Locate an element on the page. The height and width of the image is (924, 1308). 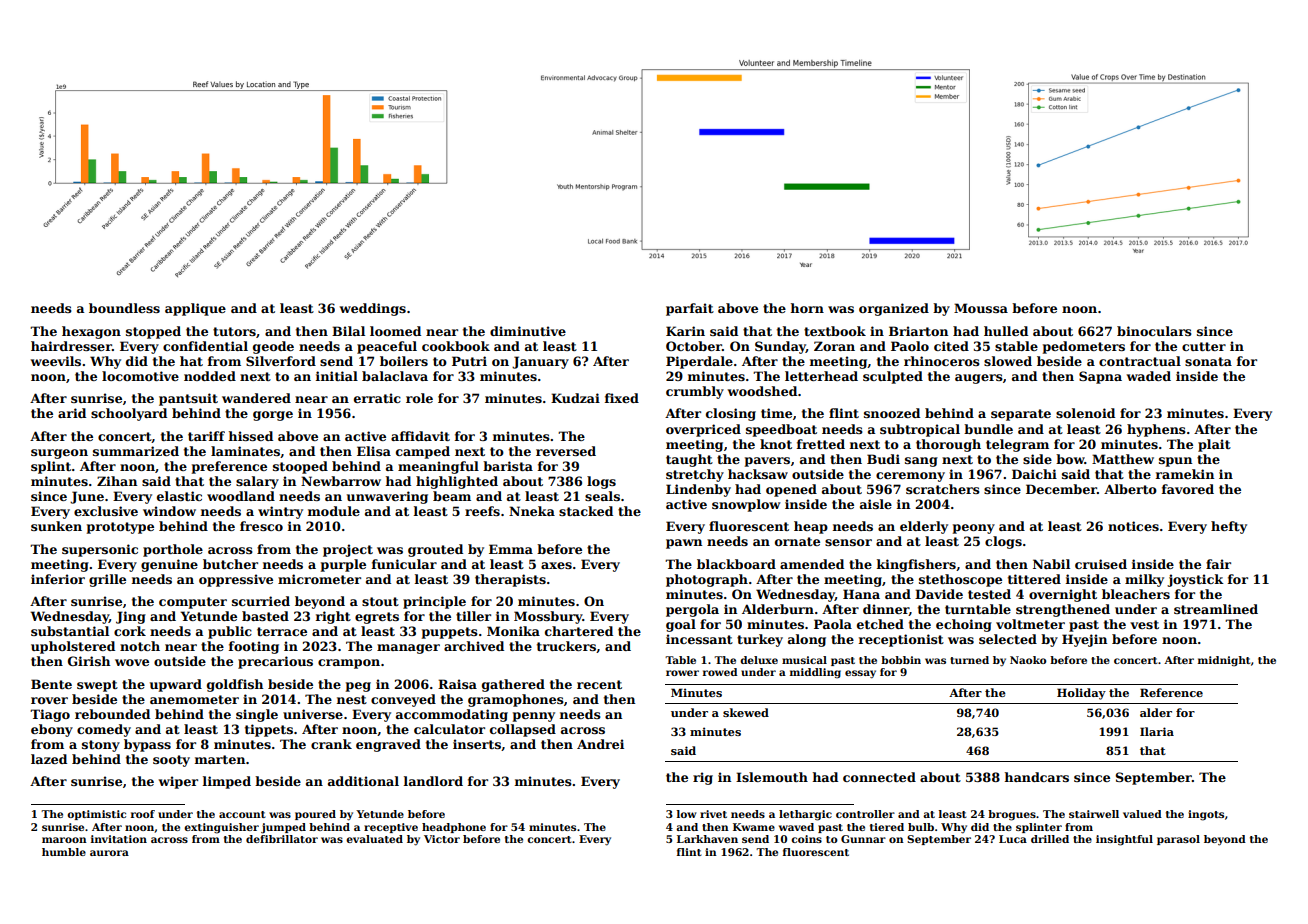
hefty is located at coordinates (1229, 527).
